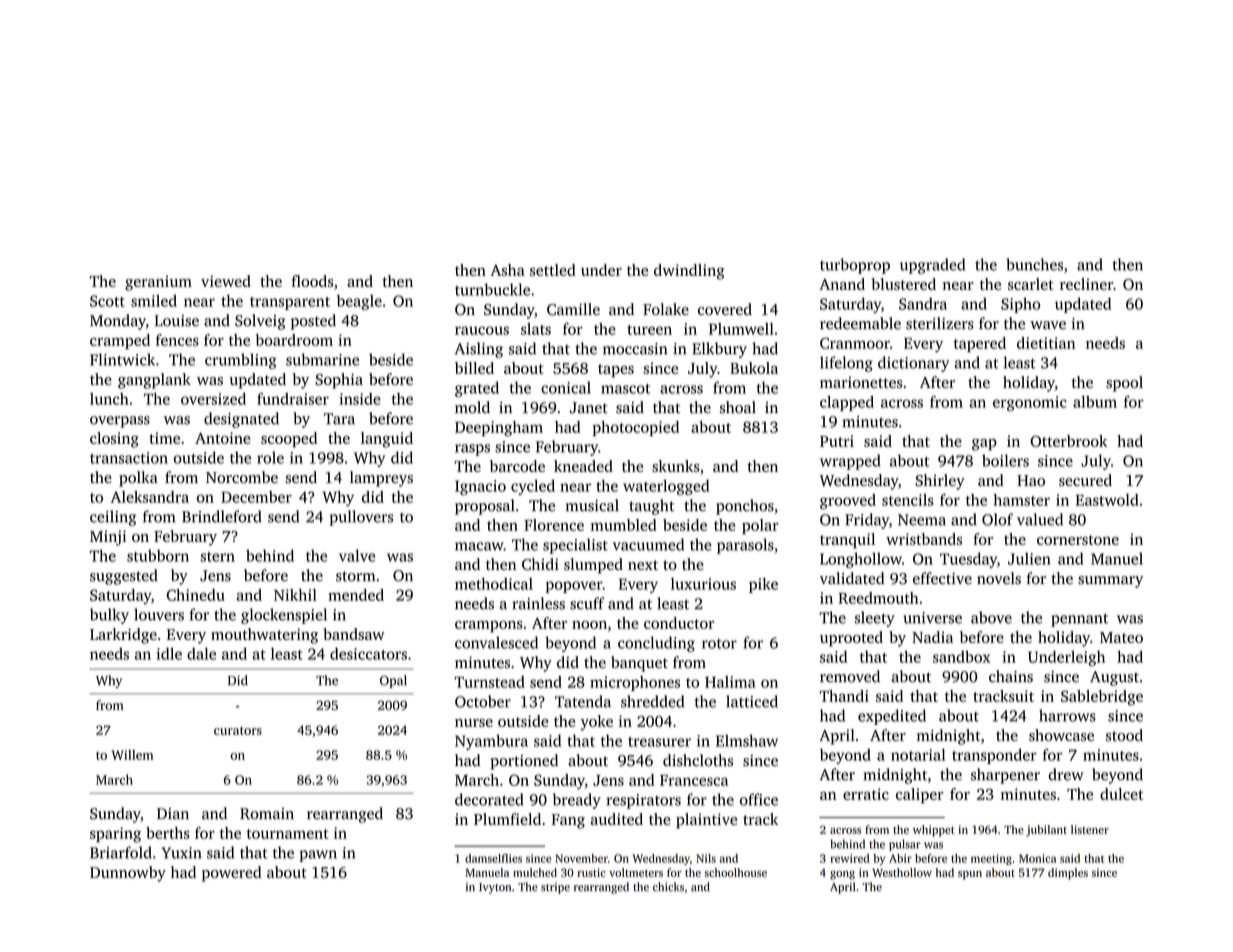 This screenshot has height=952, width=1233. Describe the element at coordinates (267, 814) in the screenshot. I see `Romain` at that location.
